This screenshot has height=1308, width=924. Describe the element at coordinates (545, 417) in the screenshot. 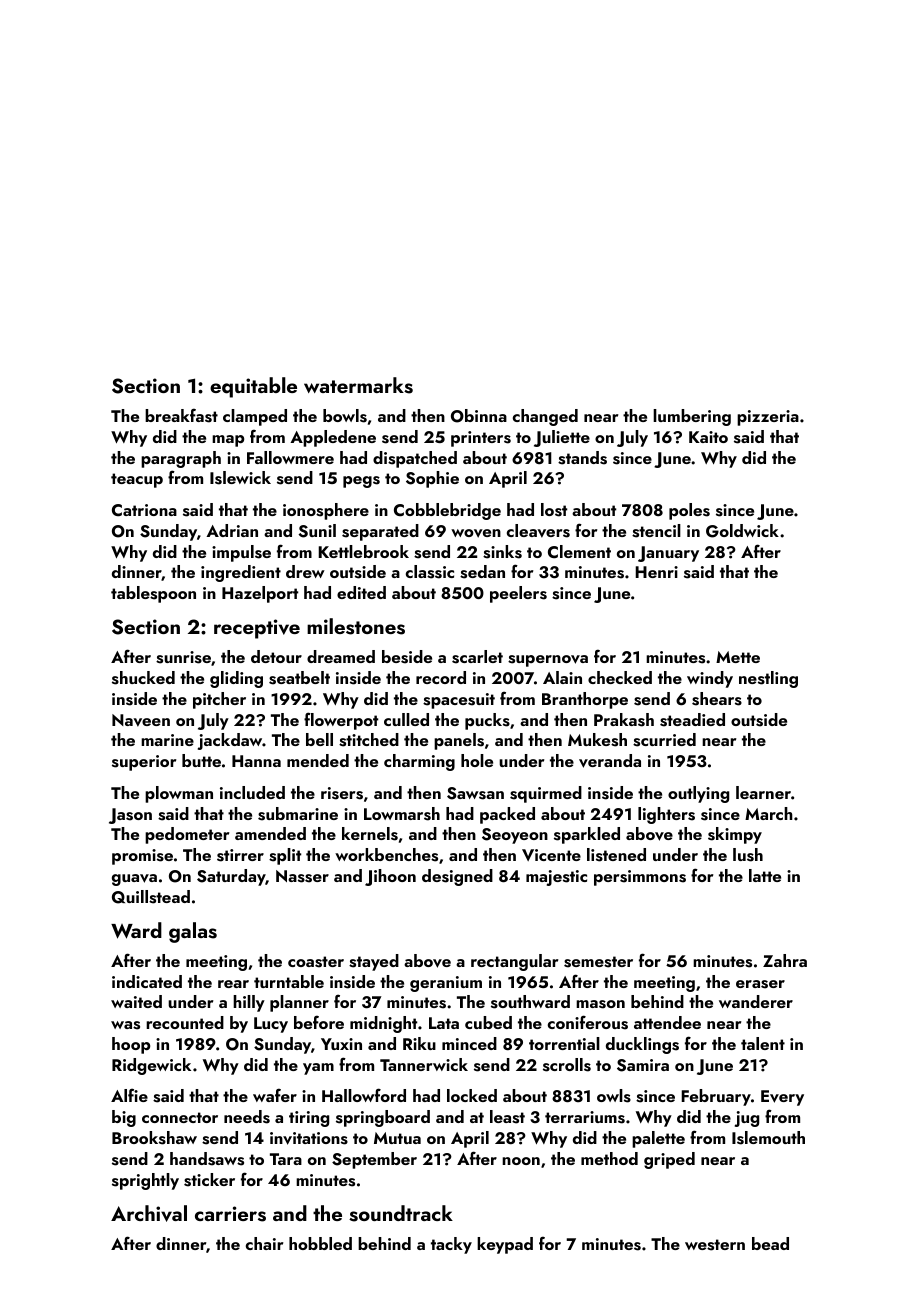

I see `changed` at that location.
